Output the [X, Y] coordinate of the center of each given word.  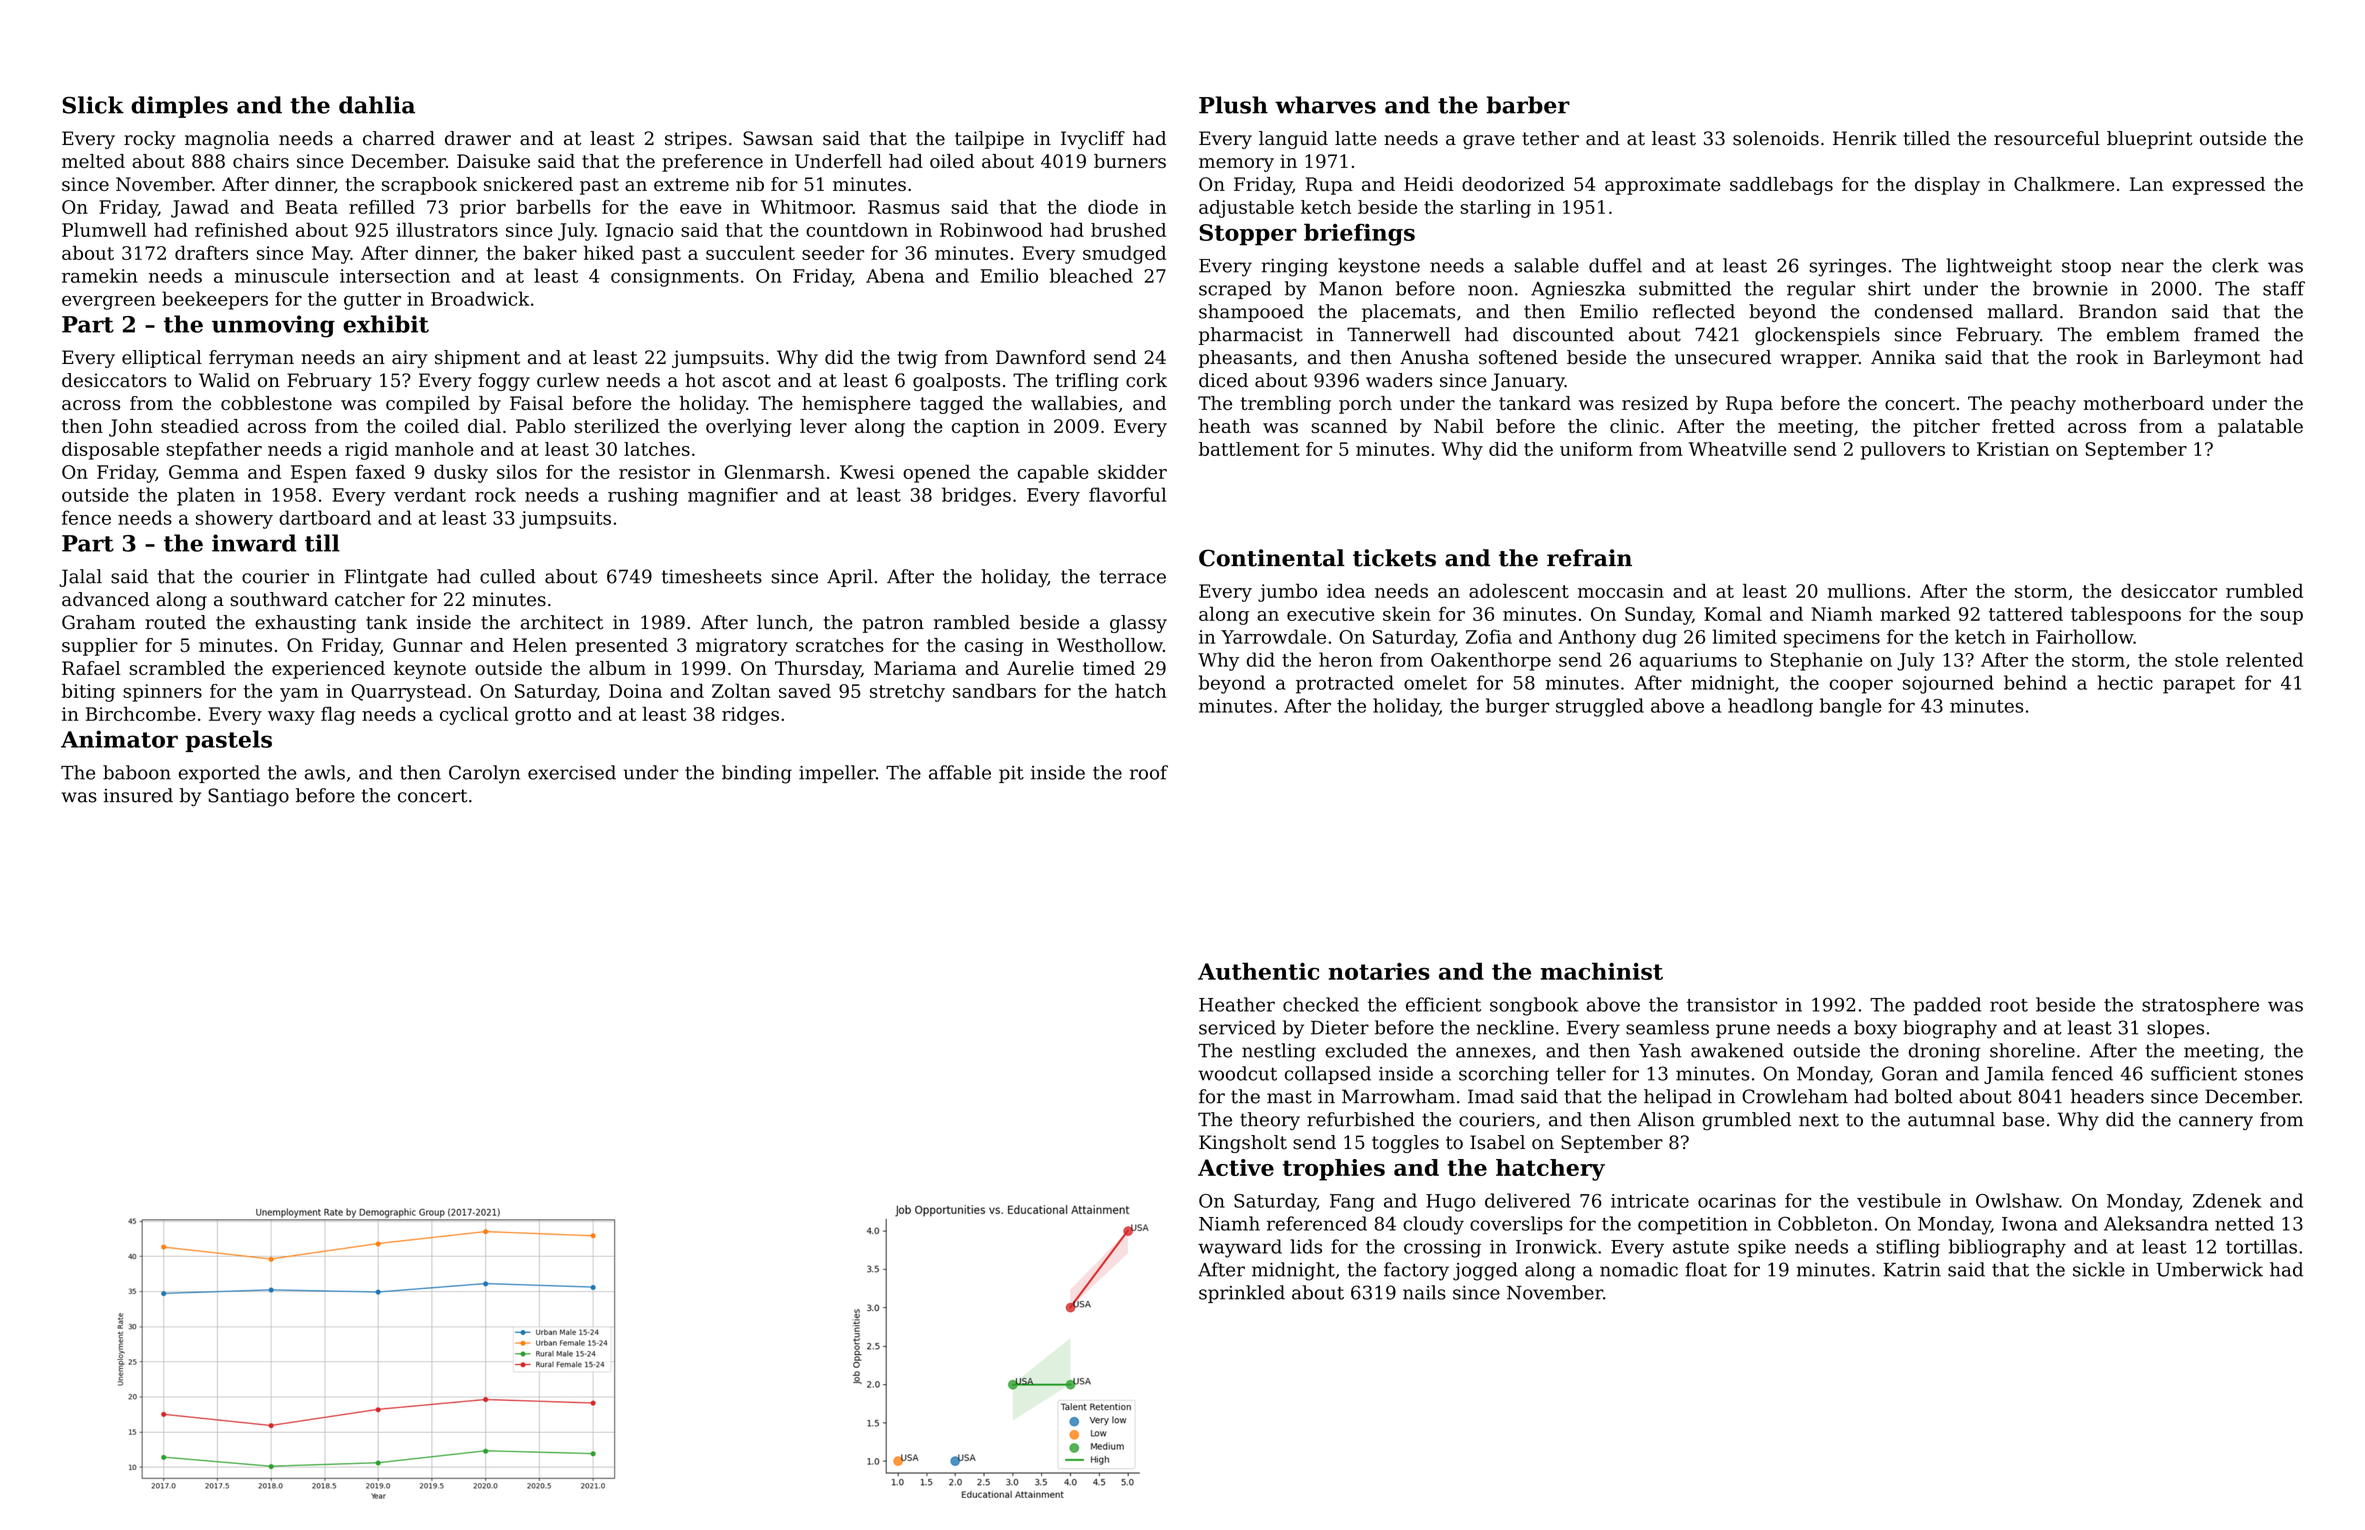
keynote [430, 670]
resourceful [2047, 138]
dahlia [377, 105]
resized [1655, 403]
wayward [1240, 1248]
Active [1236, 1167]
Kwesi [867, 472]
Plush [1233, 105]
